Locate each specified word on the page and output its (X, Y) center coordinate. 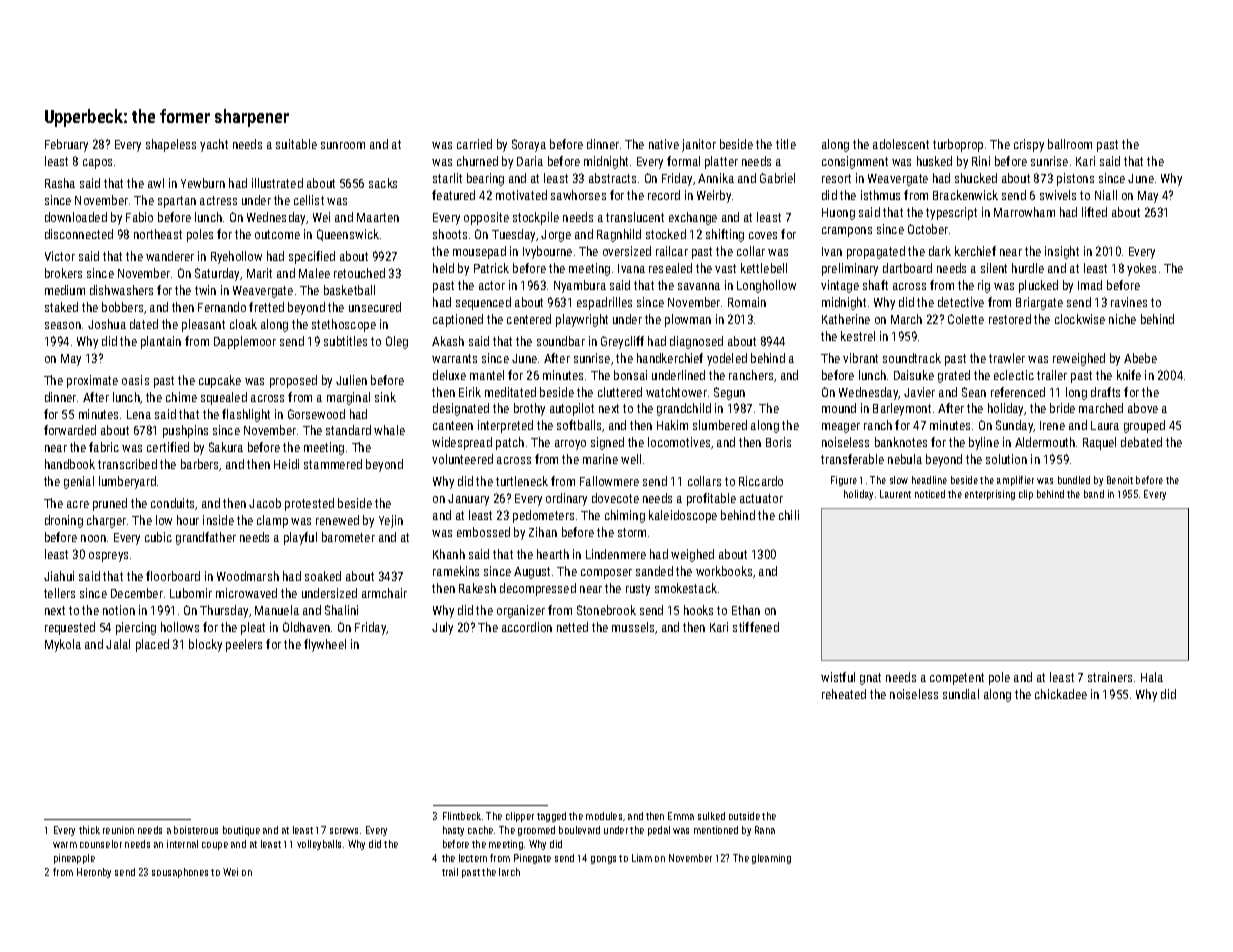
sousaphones (180, 873)
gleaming (771, 859)
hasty (453, 831)
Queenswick (348, 235)
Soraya (529, 145)
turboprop (958, 145)
